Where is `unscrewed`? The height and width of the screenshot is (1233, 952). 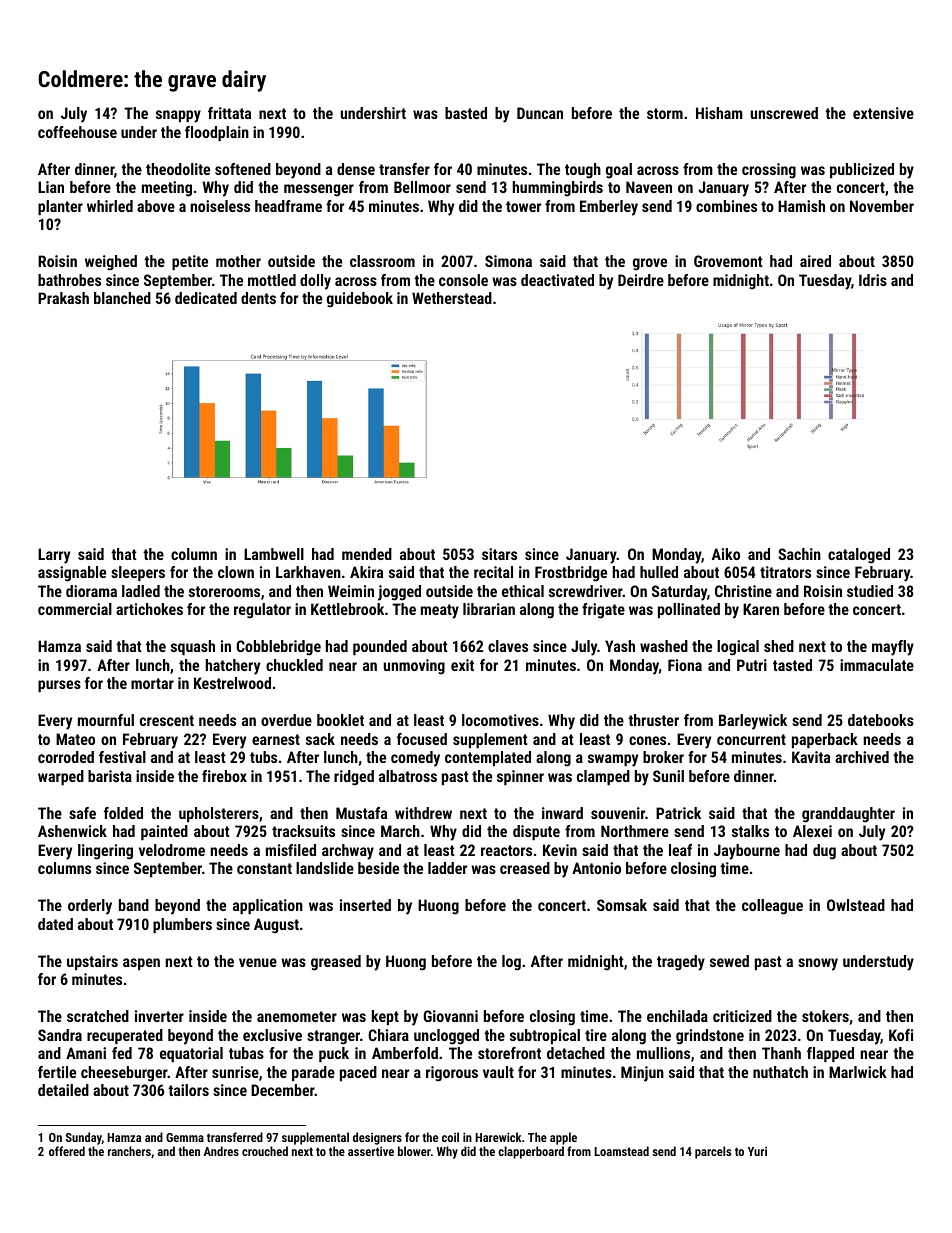 unscrewed is located at coordinates (784, 113).
